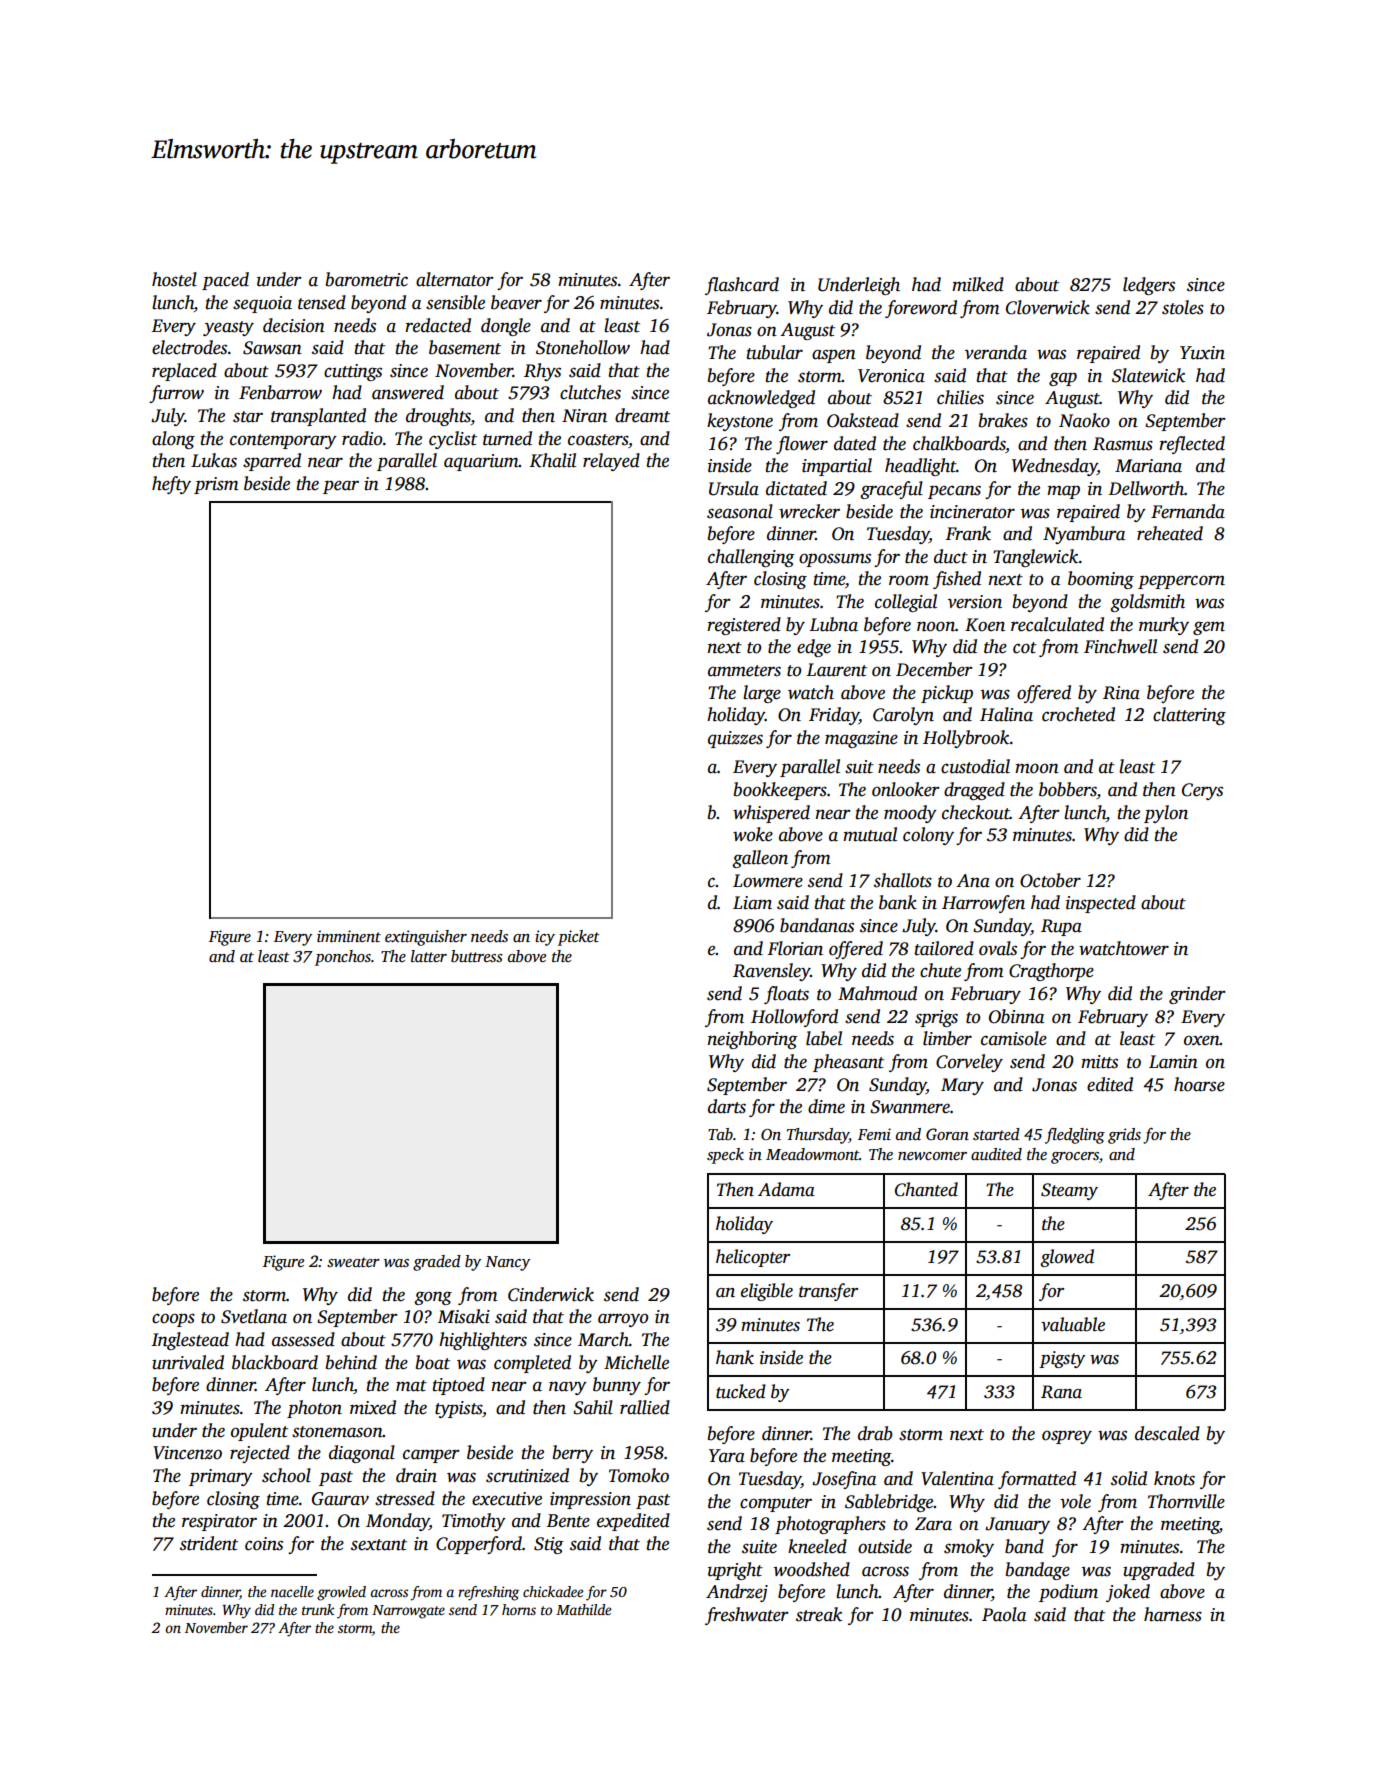  What do you see at coordinates (735, 739) in the screenshot?
I see `quizzes` at bounding box center [735, 739].
